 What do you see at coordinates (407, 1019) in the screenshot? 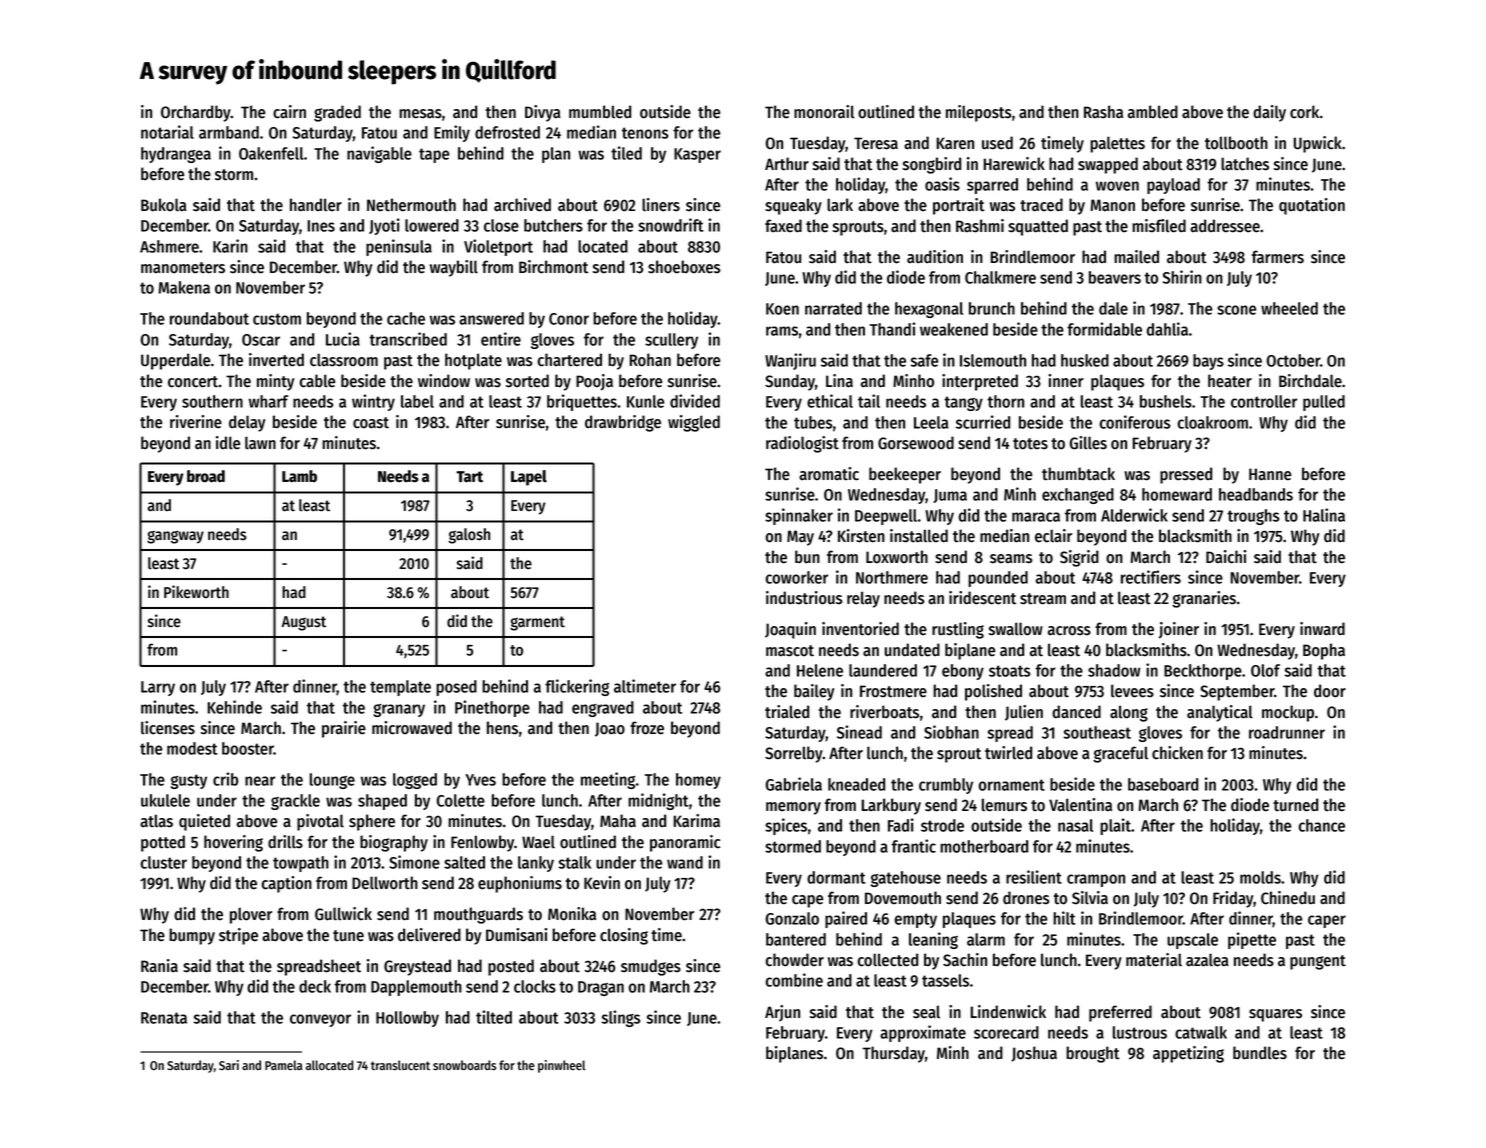
I see `Hollowby` at bounding box center [407, 1019].
